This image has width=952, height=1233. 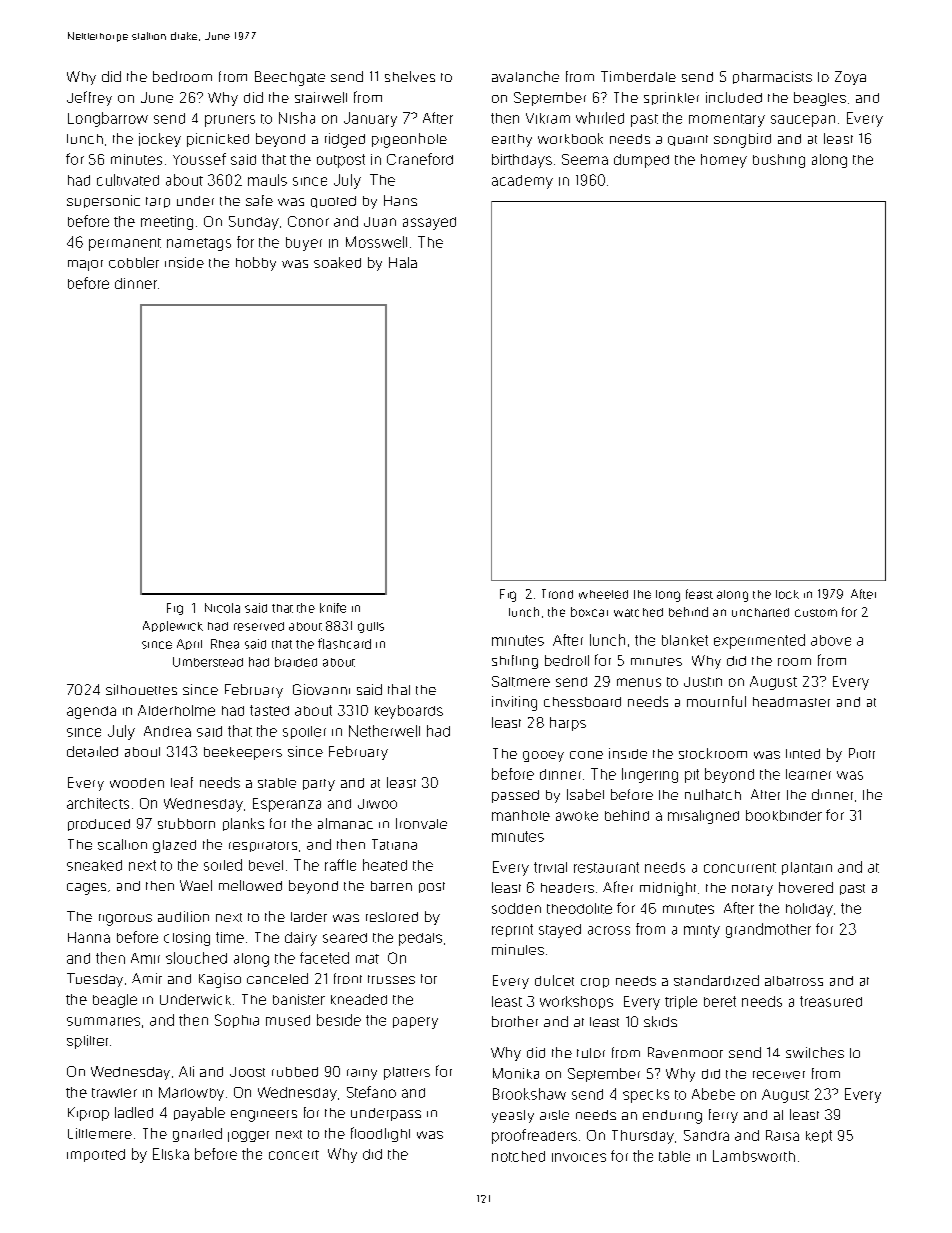 What do you see at coordinates (377, 804) in the image?
I see `Jiwoo` at bounding box center [377, 804].
